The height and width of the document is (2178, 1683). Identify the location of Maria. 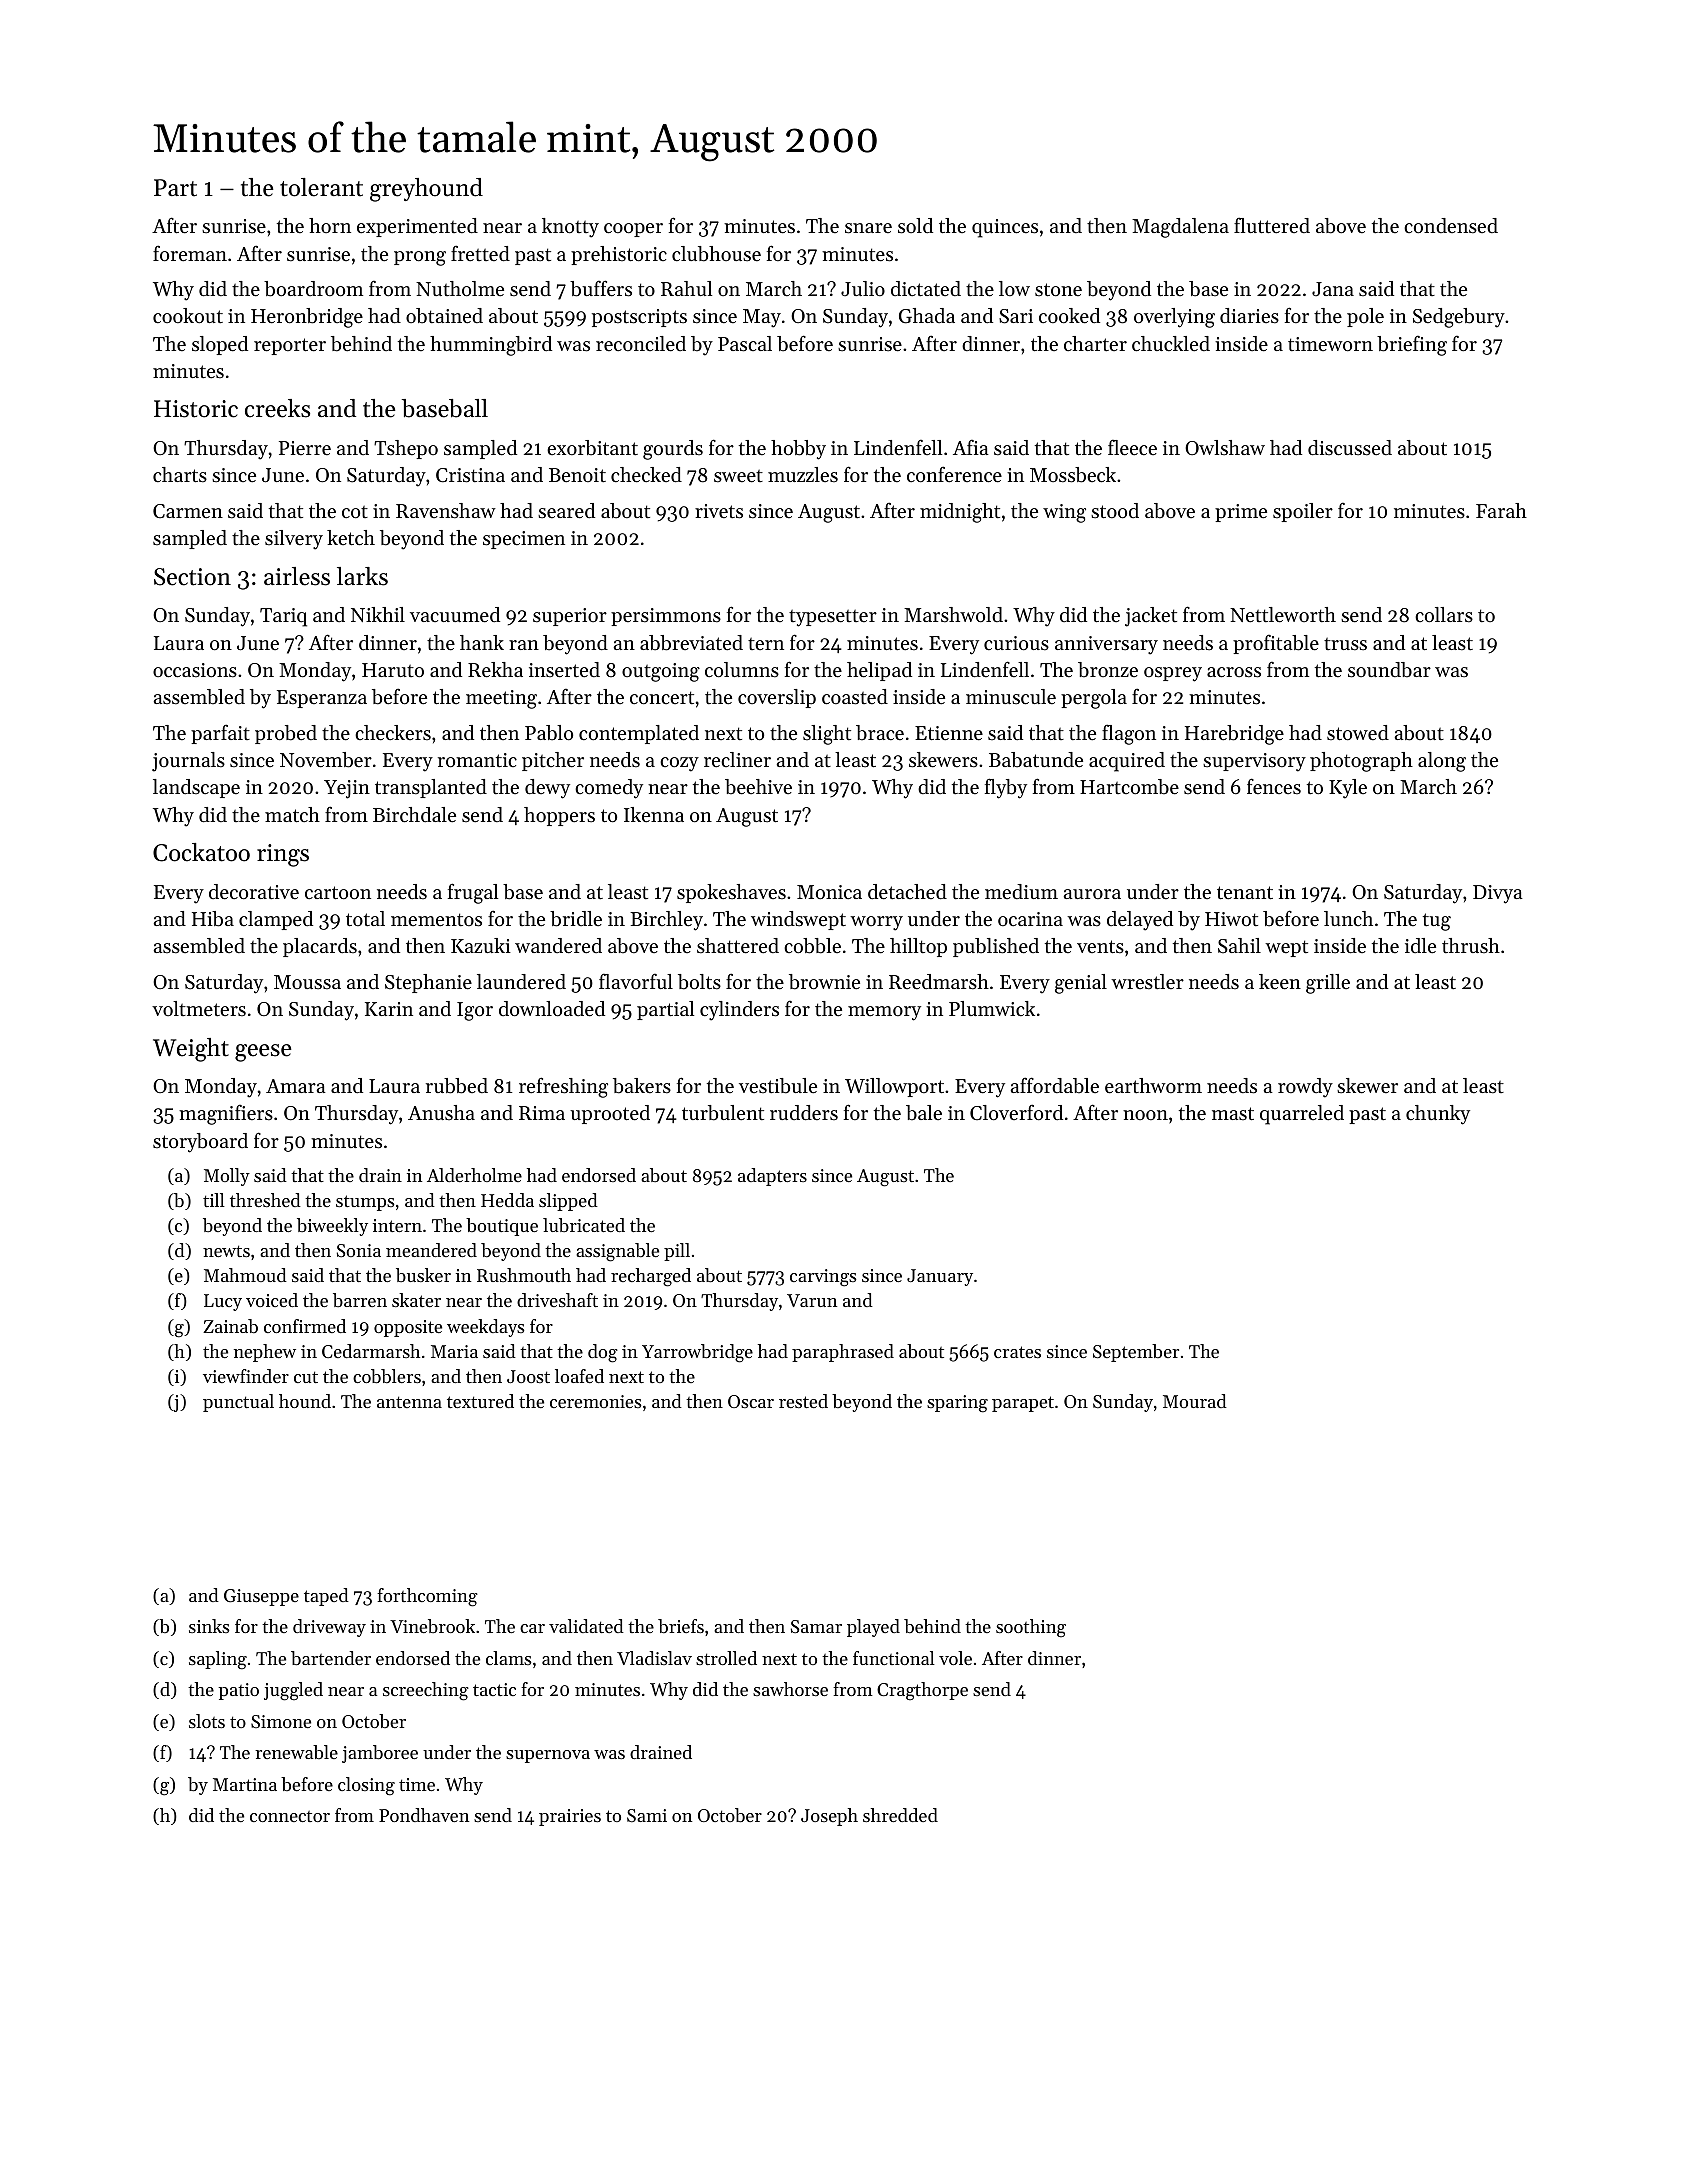
(454, 1351).
